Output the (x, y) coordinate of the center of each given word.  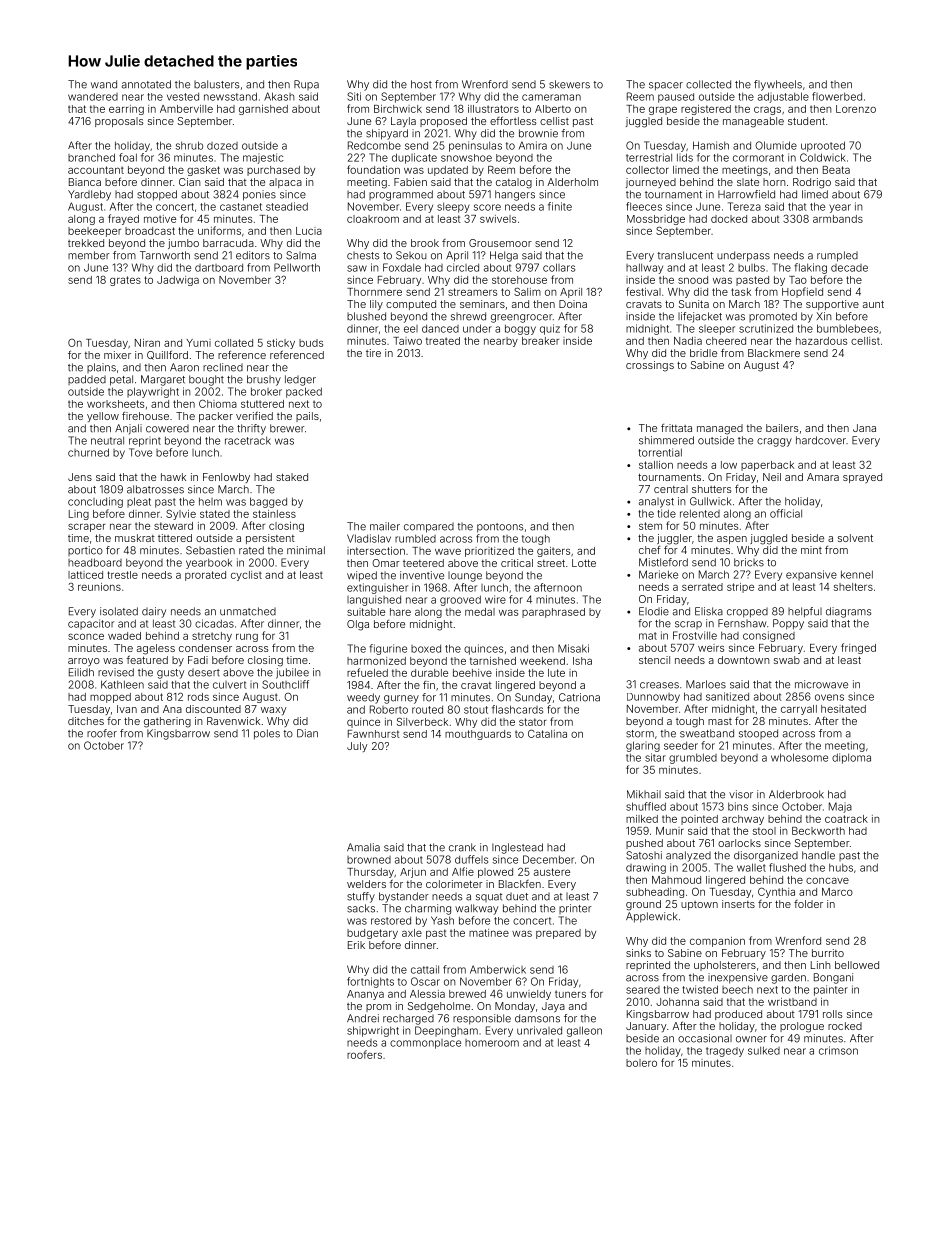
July (357, 747)
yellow (103, 417)
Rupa (306, 85)
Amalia (363, 847)
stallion (656, 465)
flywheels (778, 85)
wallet (751, 867)
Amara (823, 477)
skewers (569, 84)
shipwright (373, 1031)
